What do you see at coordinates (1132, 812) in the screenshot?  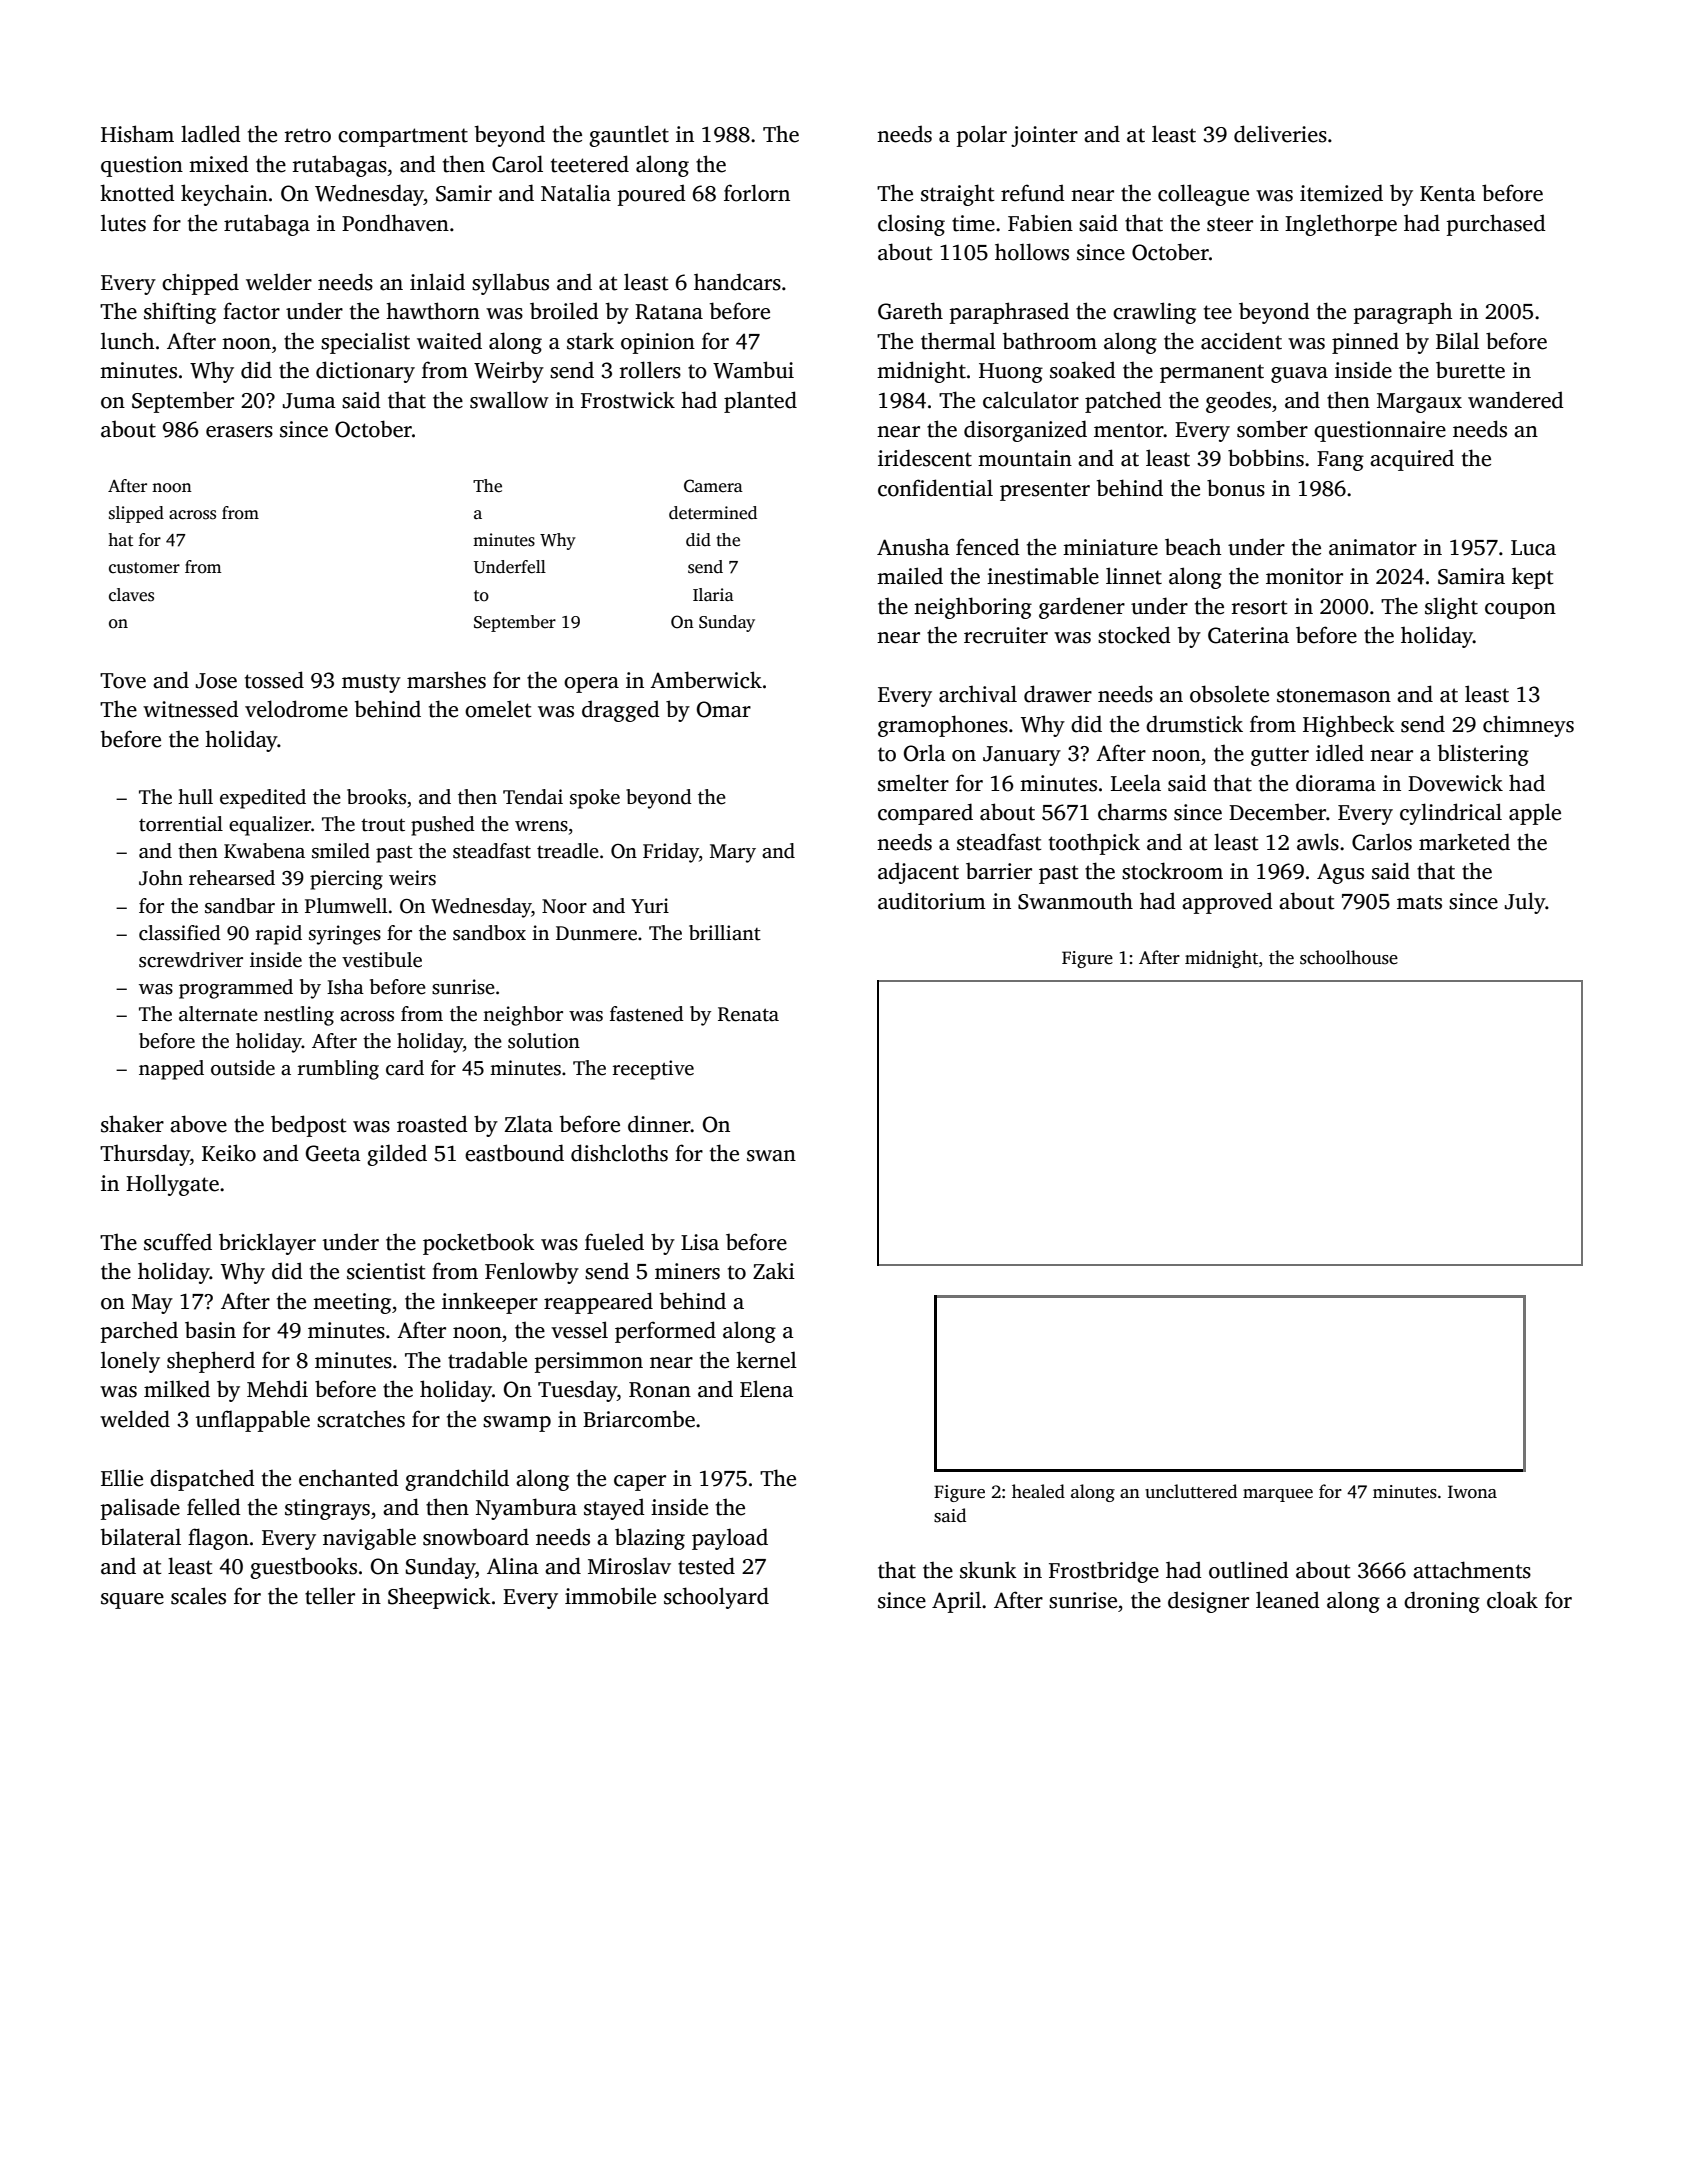 I see `charms` at bounding box center [1132, 812].
